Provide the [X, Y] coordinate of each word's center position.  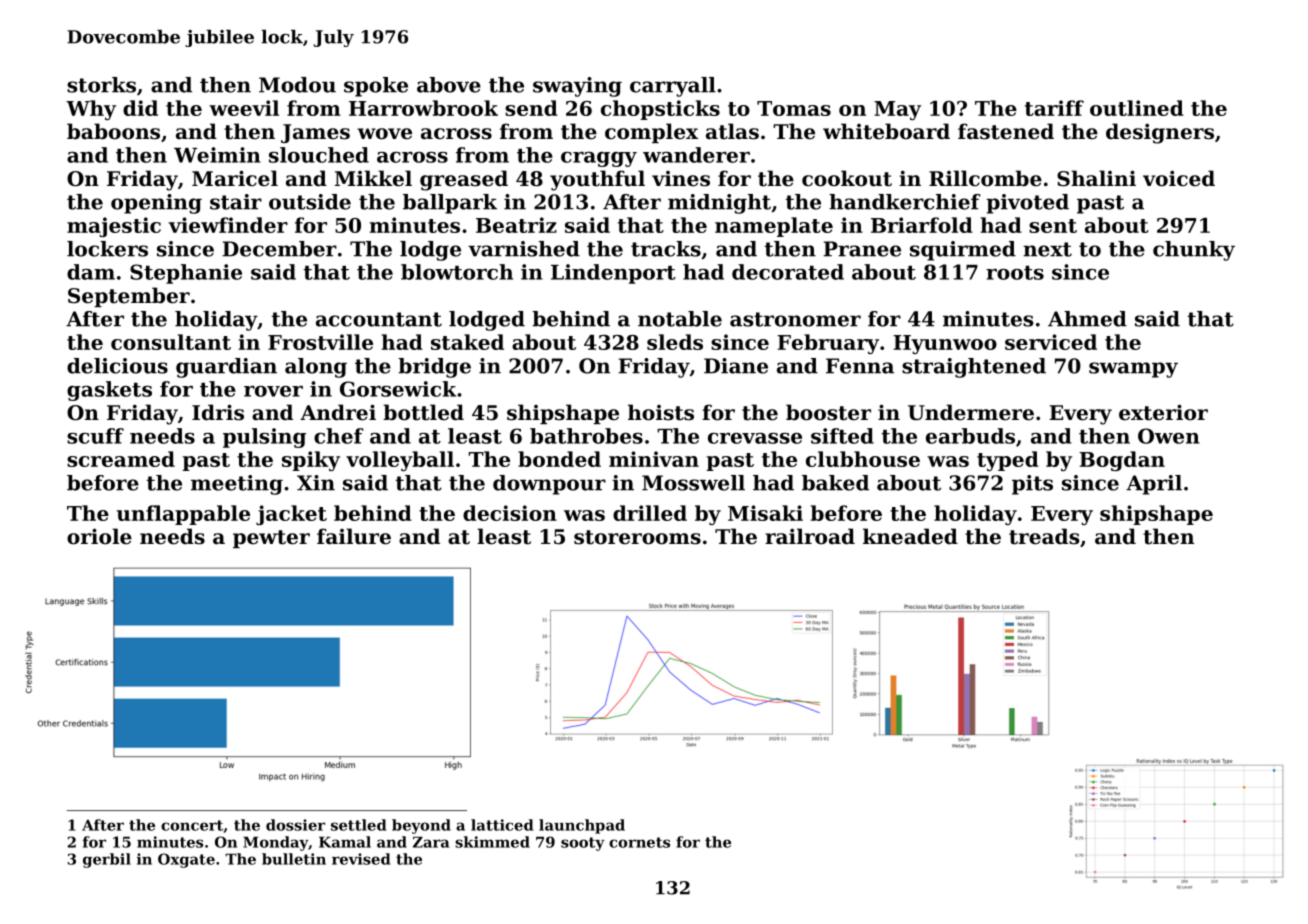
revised [361, 859]
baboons [113, 131]
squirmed [963, 251]
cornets [639, 842]
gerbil [107, 860]
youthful [597, 180]
